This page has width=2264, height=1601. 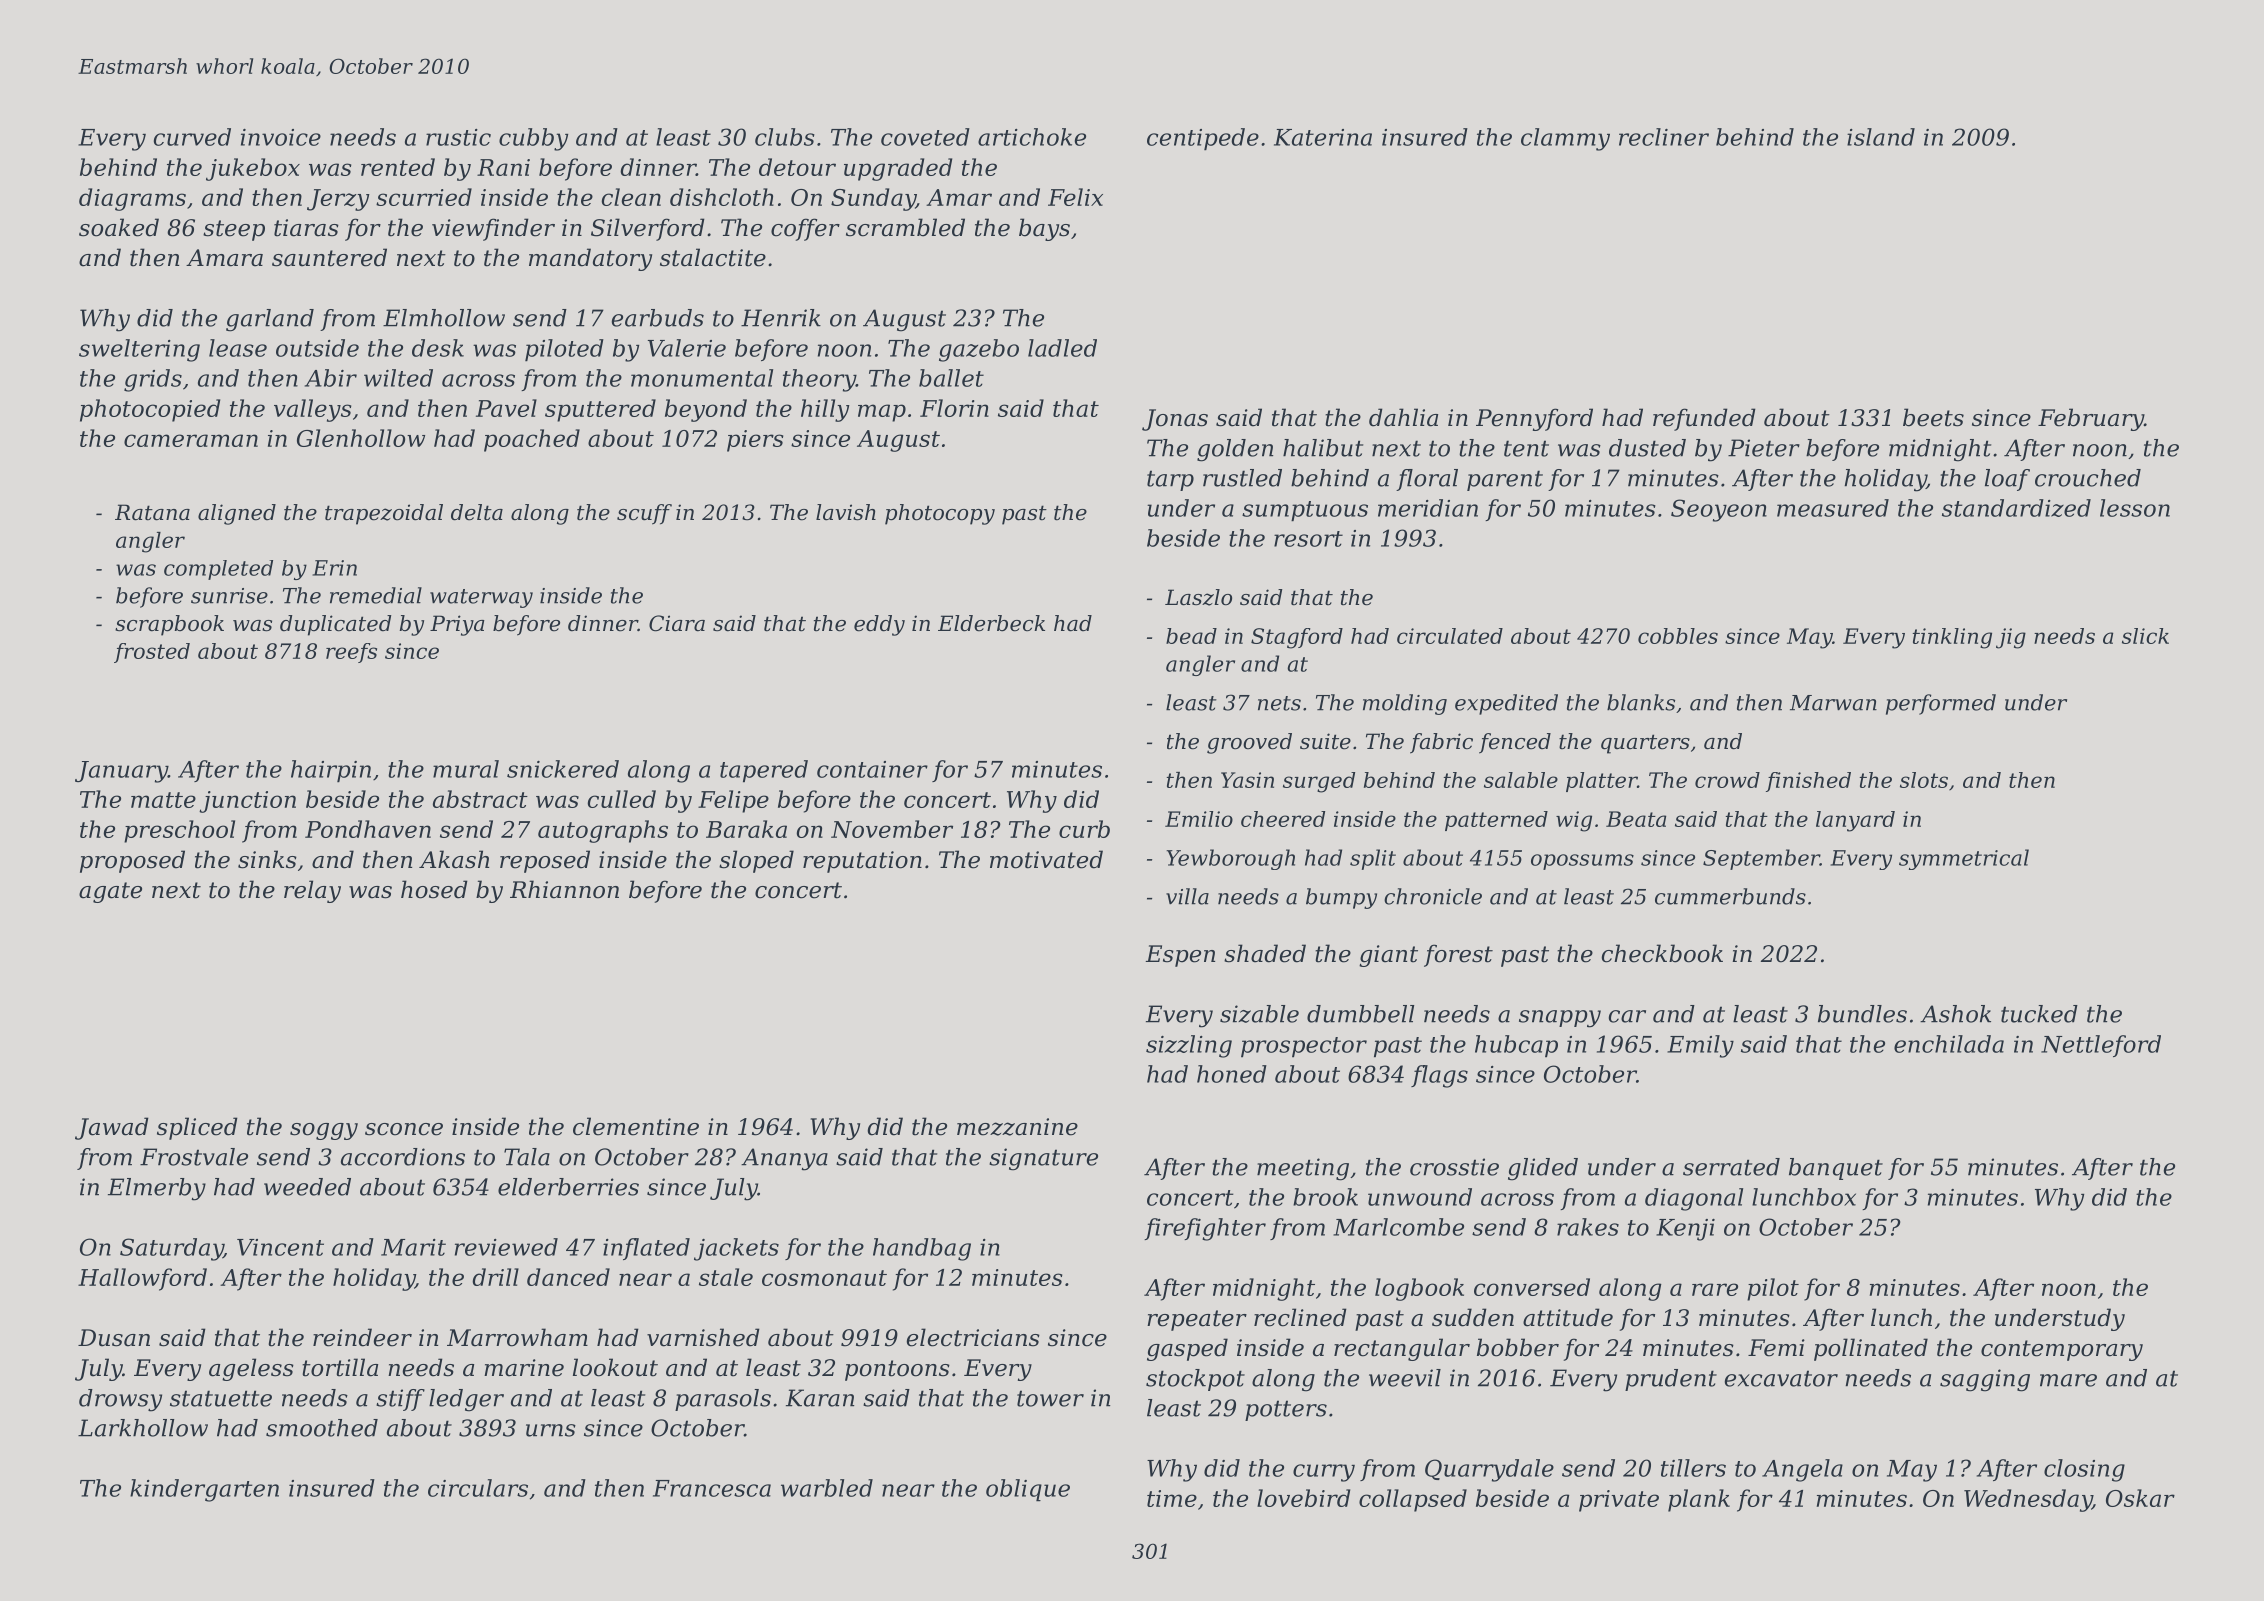 I want to click on quarters, so click(x=1645, y=744).
